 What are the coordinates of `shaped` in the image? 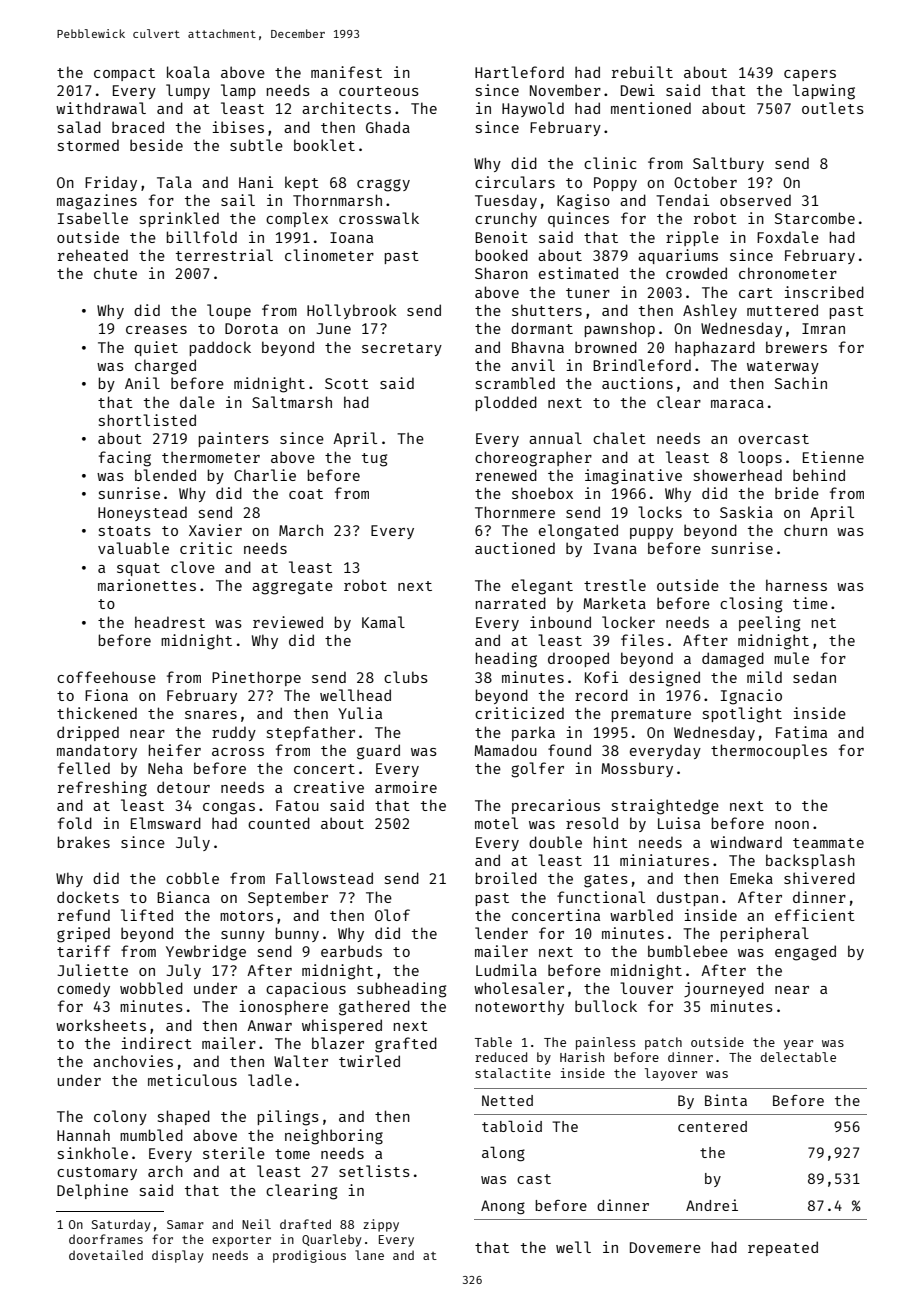 It's located at (184, 1117).
